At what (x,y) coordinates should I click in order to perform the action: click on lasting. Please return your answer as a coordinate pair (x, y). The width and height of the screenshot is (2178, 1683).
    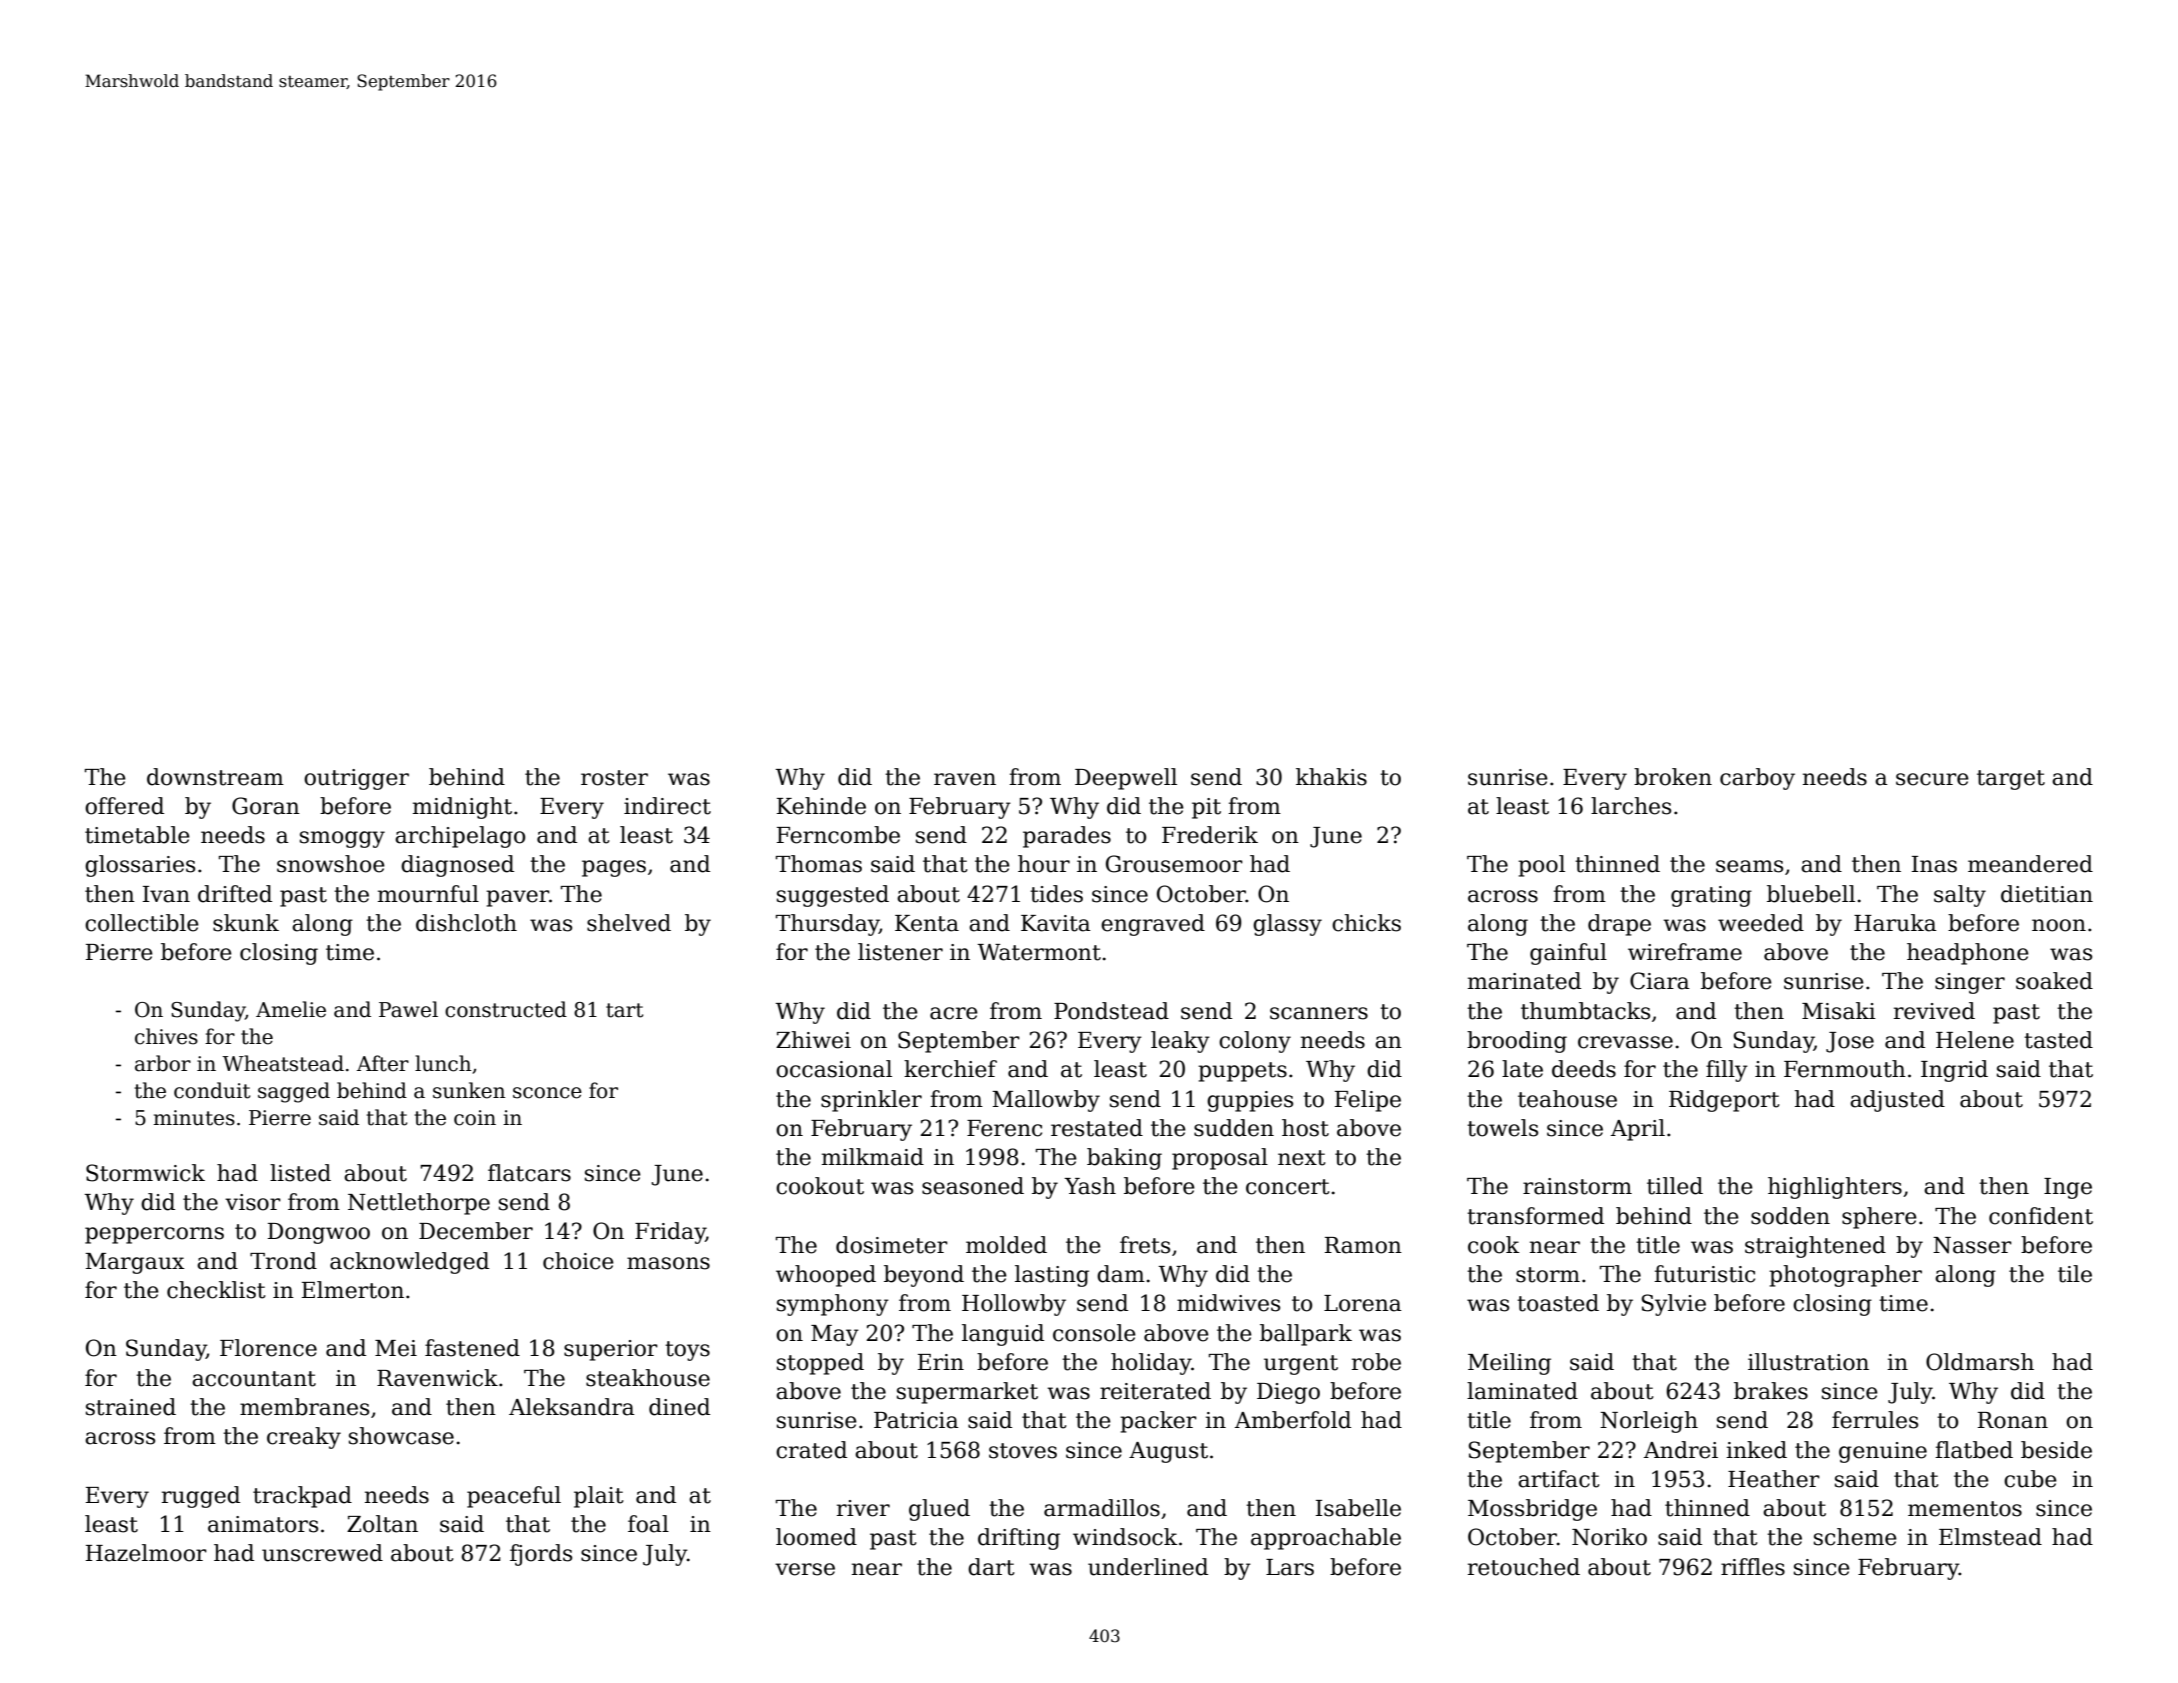
    Looking at the image, I should click on (1052, 1276).
